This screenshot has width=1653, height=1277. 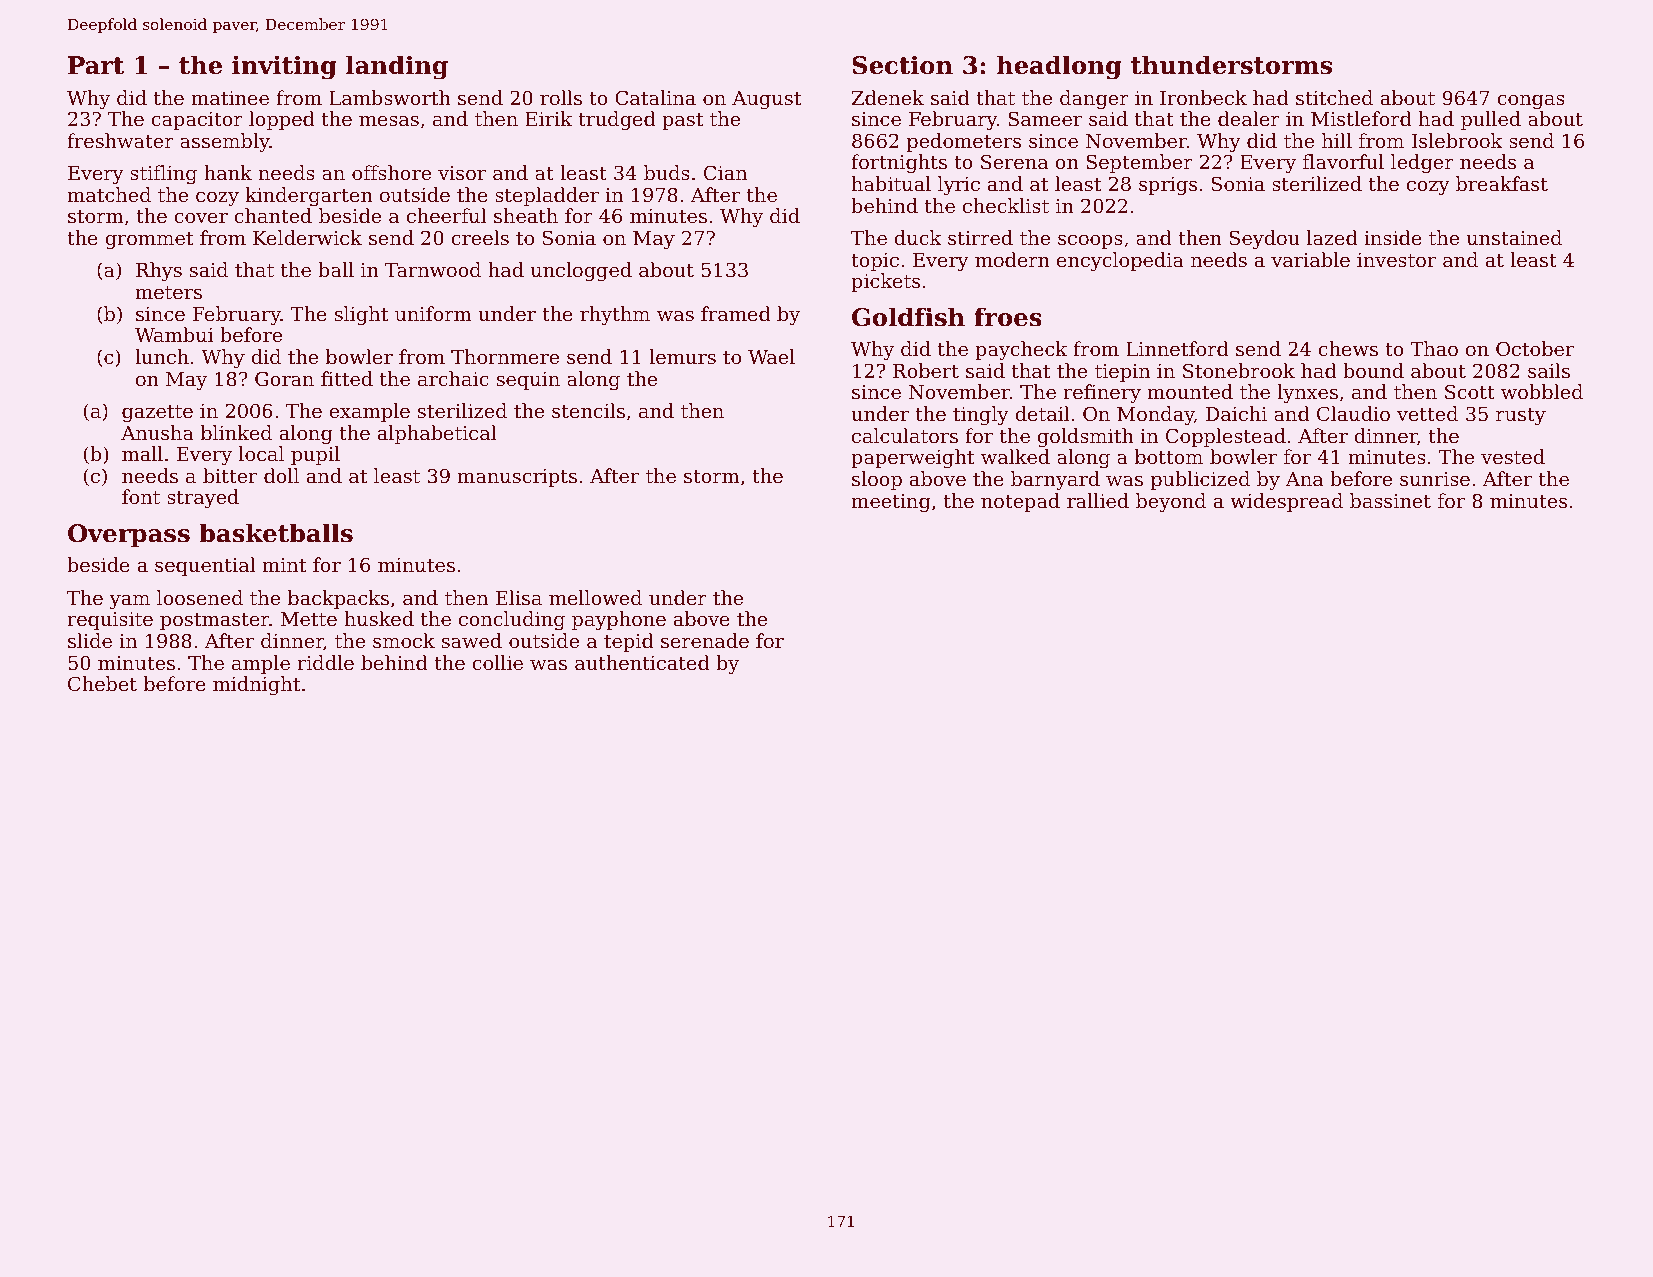 I want to click on midnight, so click(x=256, y=686).
